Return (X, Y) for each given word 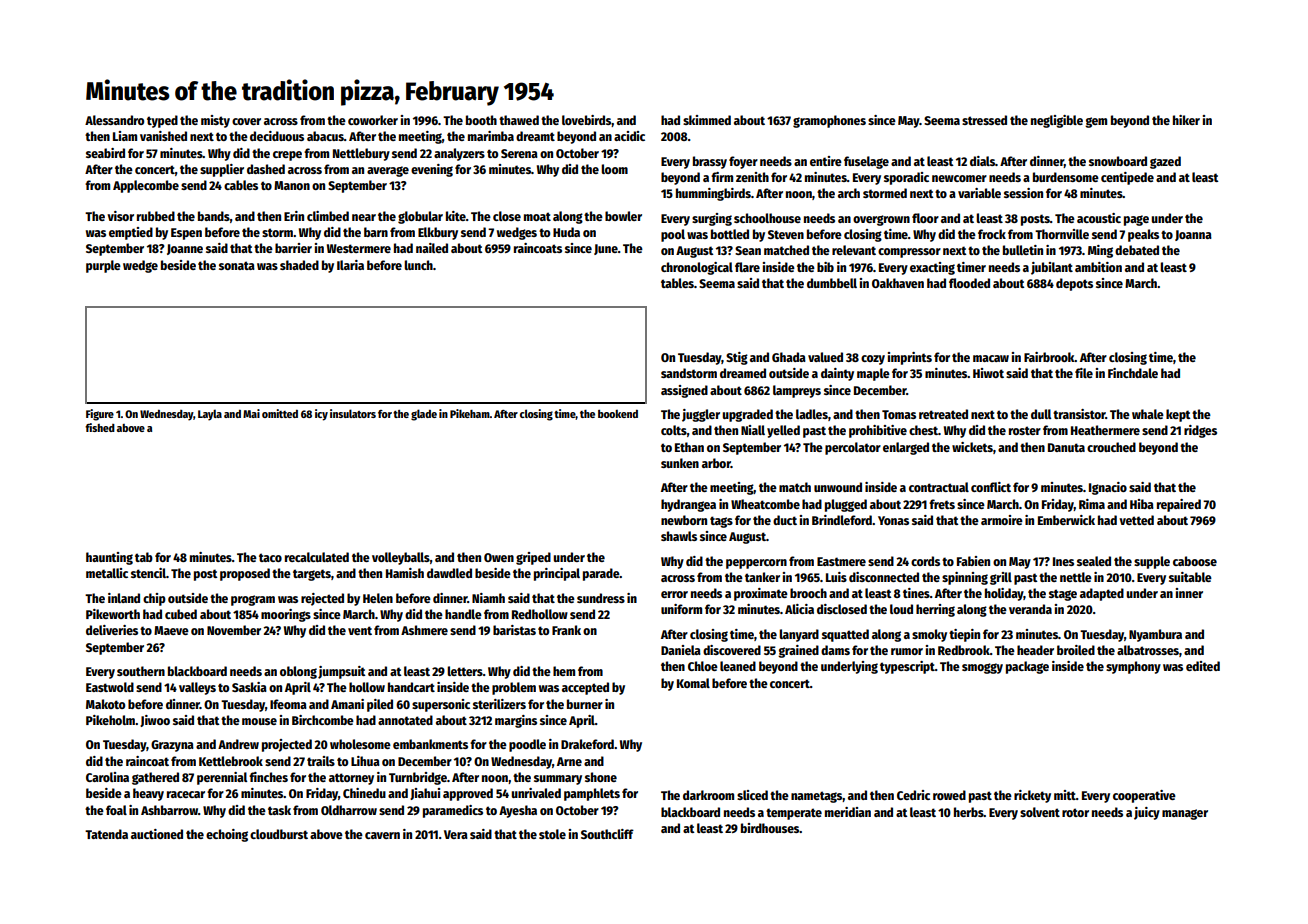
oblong (298, 672)
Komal (693, 683)
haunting (109, 558)
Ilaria (350, 265)
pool (673, 235)
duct (785, 520)
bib (825, 267)
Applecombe (146, 186)
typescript (907, 667)
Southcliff (607, 834)
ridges (1200, 431)
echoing (227, 835)
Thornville (1062, 234)
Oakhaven (898, 283)
